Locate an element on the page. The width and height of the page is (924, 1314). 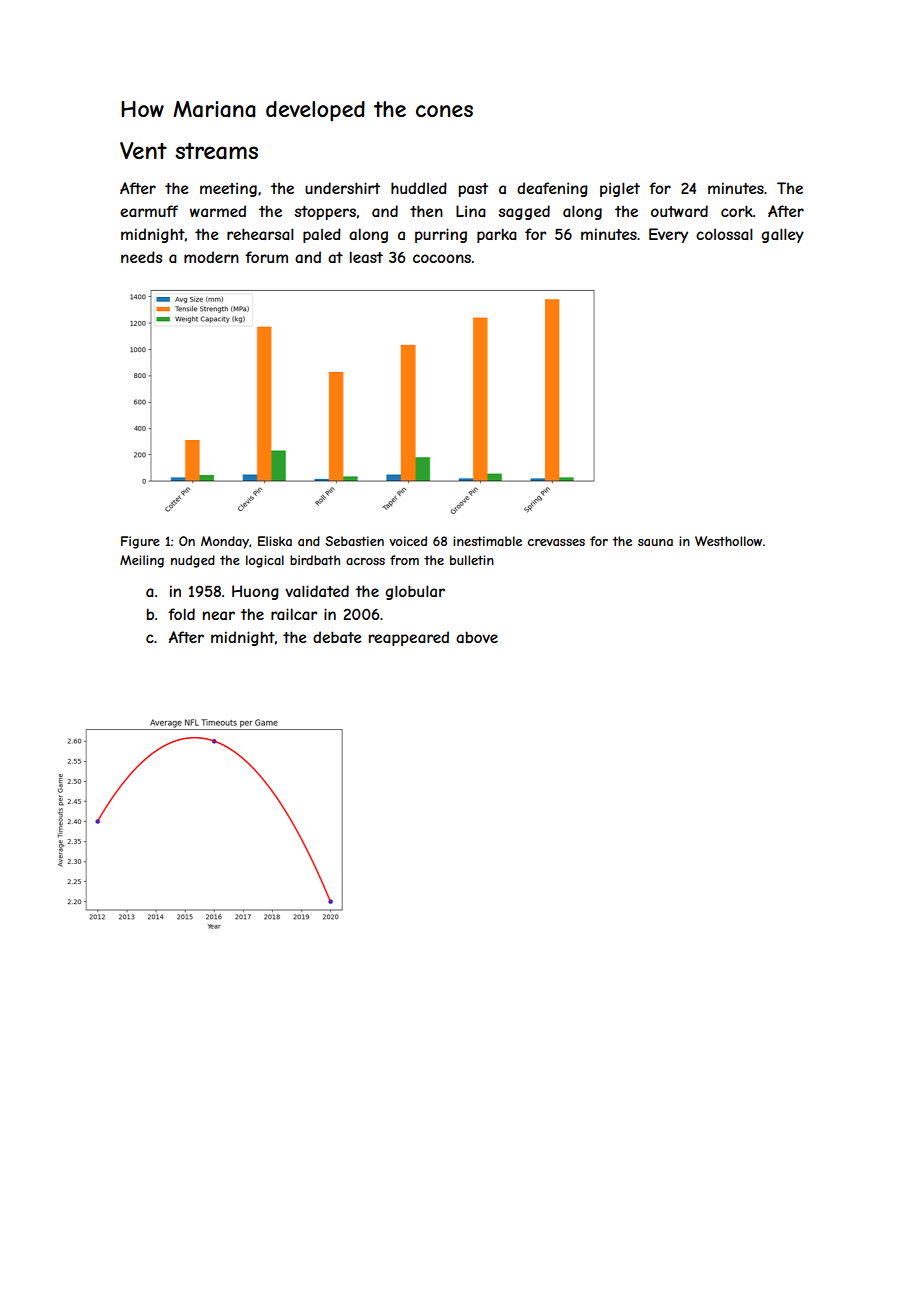
huddled is located at coordinates (419, 188).
